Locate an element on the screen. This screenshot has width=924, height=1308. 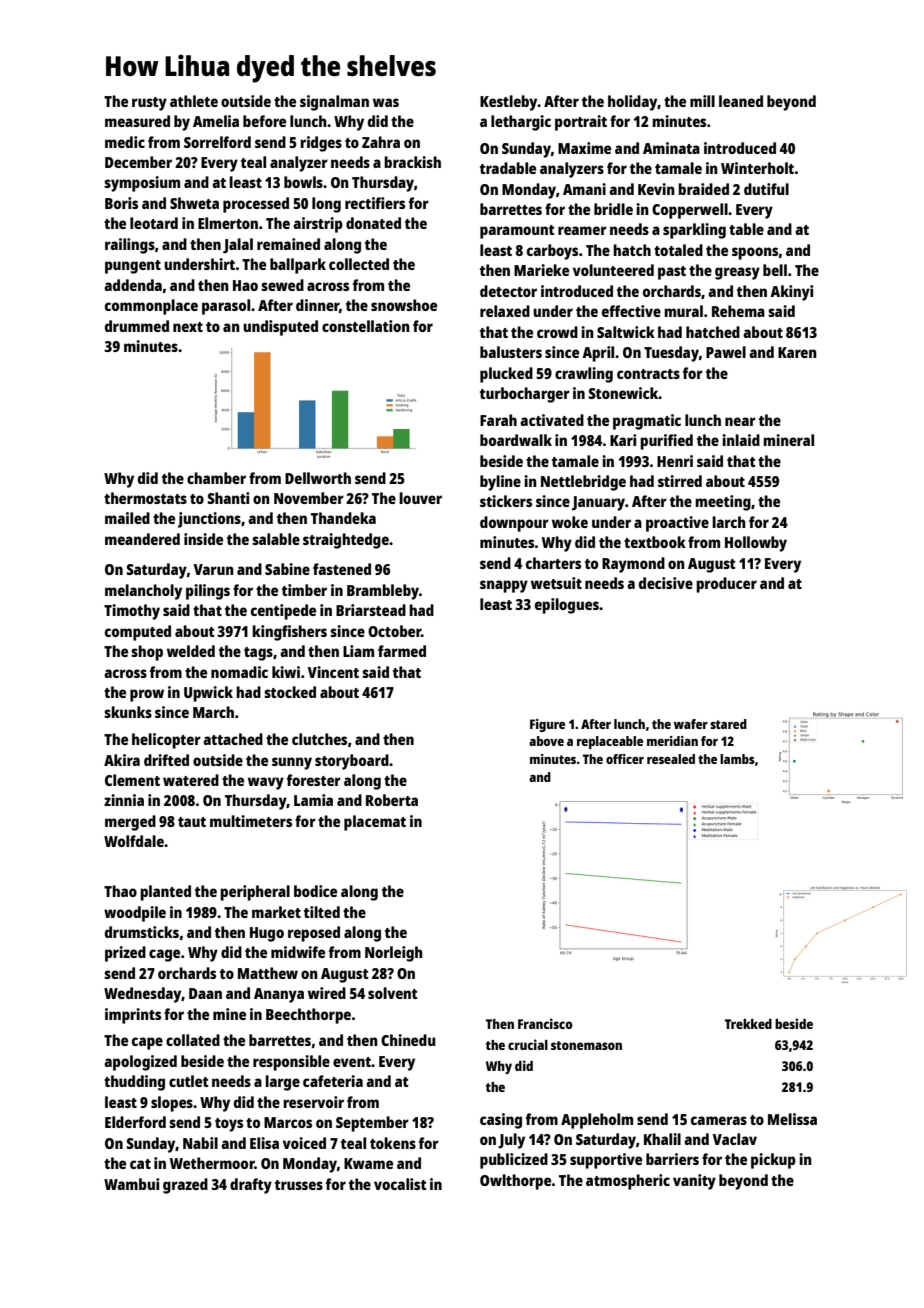
addenda is located at coordinates (133, 285).
